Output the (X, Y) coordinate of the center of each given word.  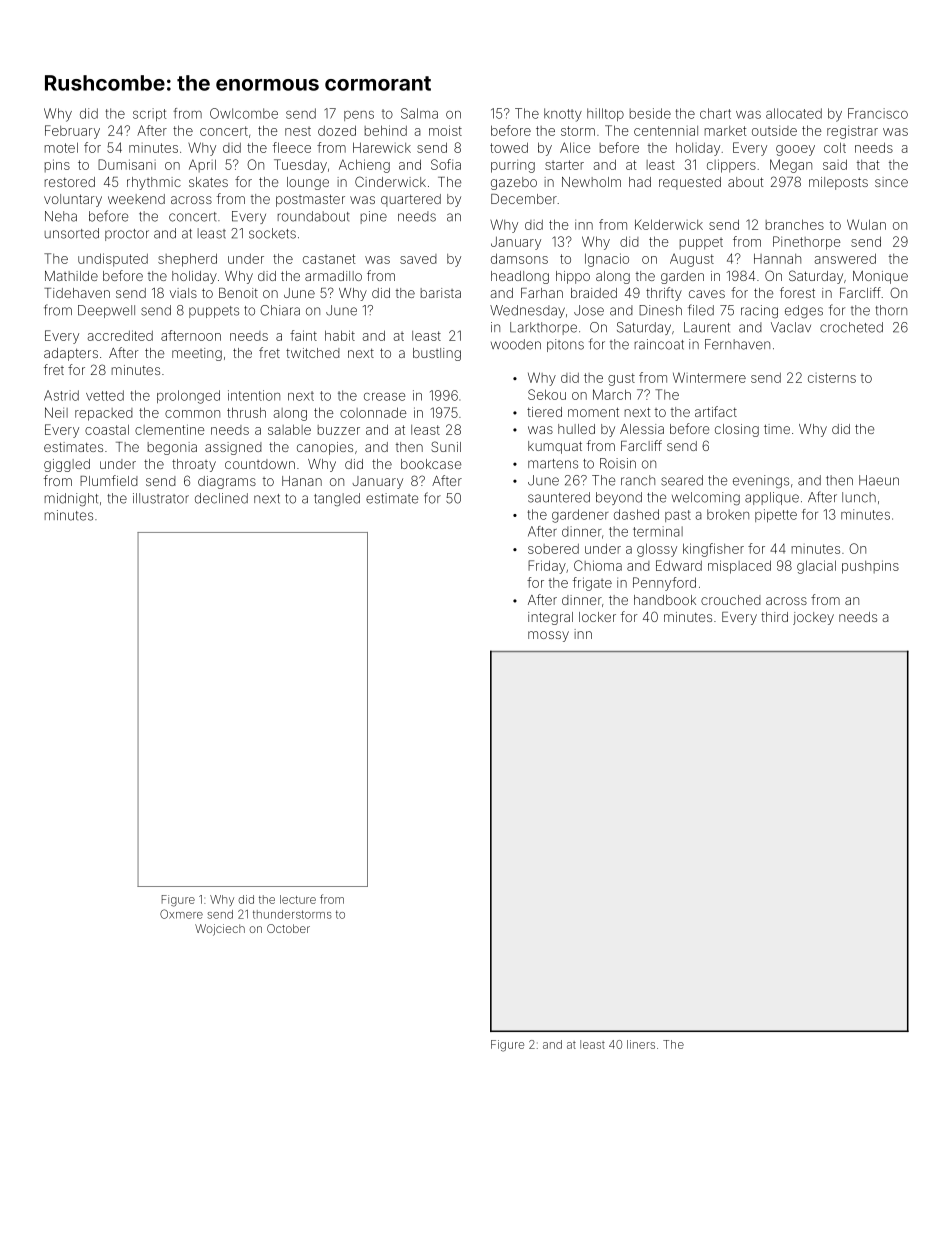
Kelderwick (669, 224)
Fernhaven (737, 344)
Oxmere (181, 914)
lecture (298, 899)
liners (641, 1044)
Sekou (547, 394)
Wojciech (220, 930)
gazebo (514, 183)
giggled (67, 465)
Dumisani (127, 164)
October (288, 928)
